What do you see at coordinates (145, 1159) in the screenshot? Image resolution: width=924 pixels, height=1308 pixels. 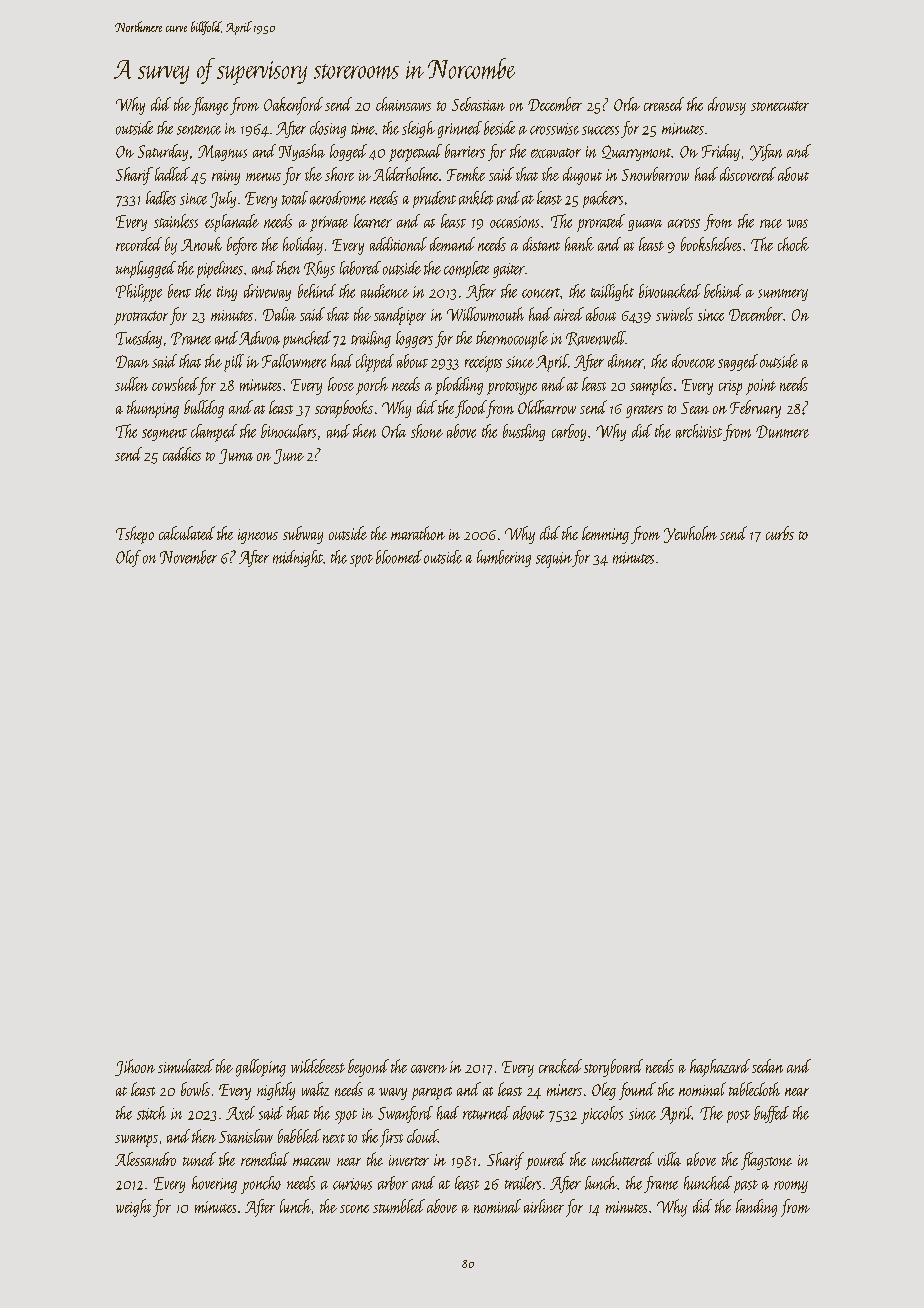 I see `Alessandro` at bounding box center [145, 1159].
